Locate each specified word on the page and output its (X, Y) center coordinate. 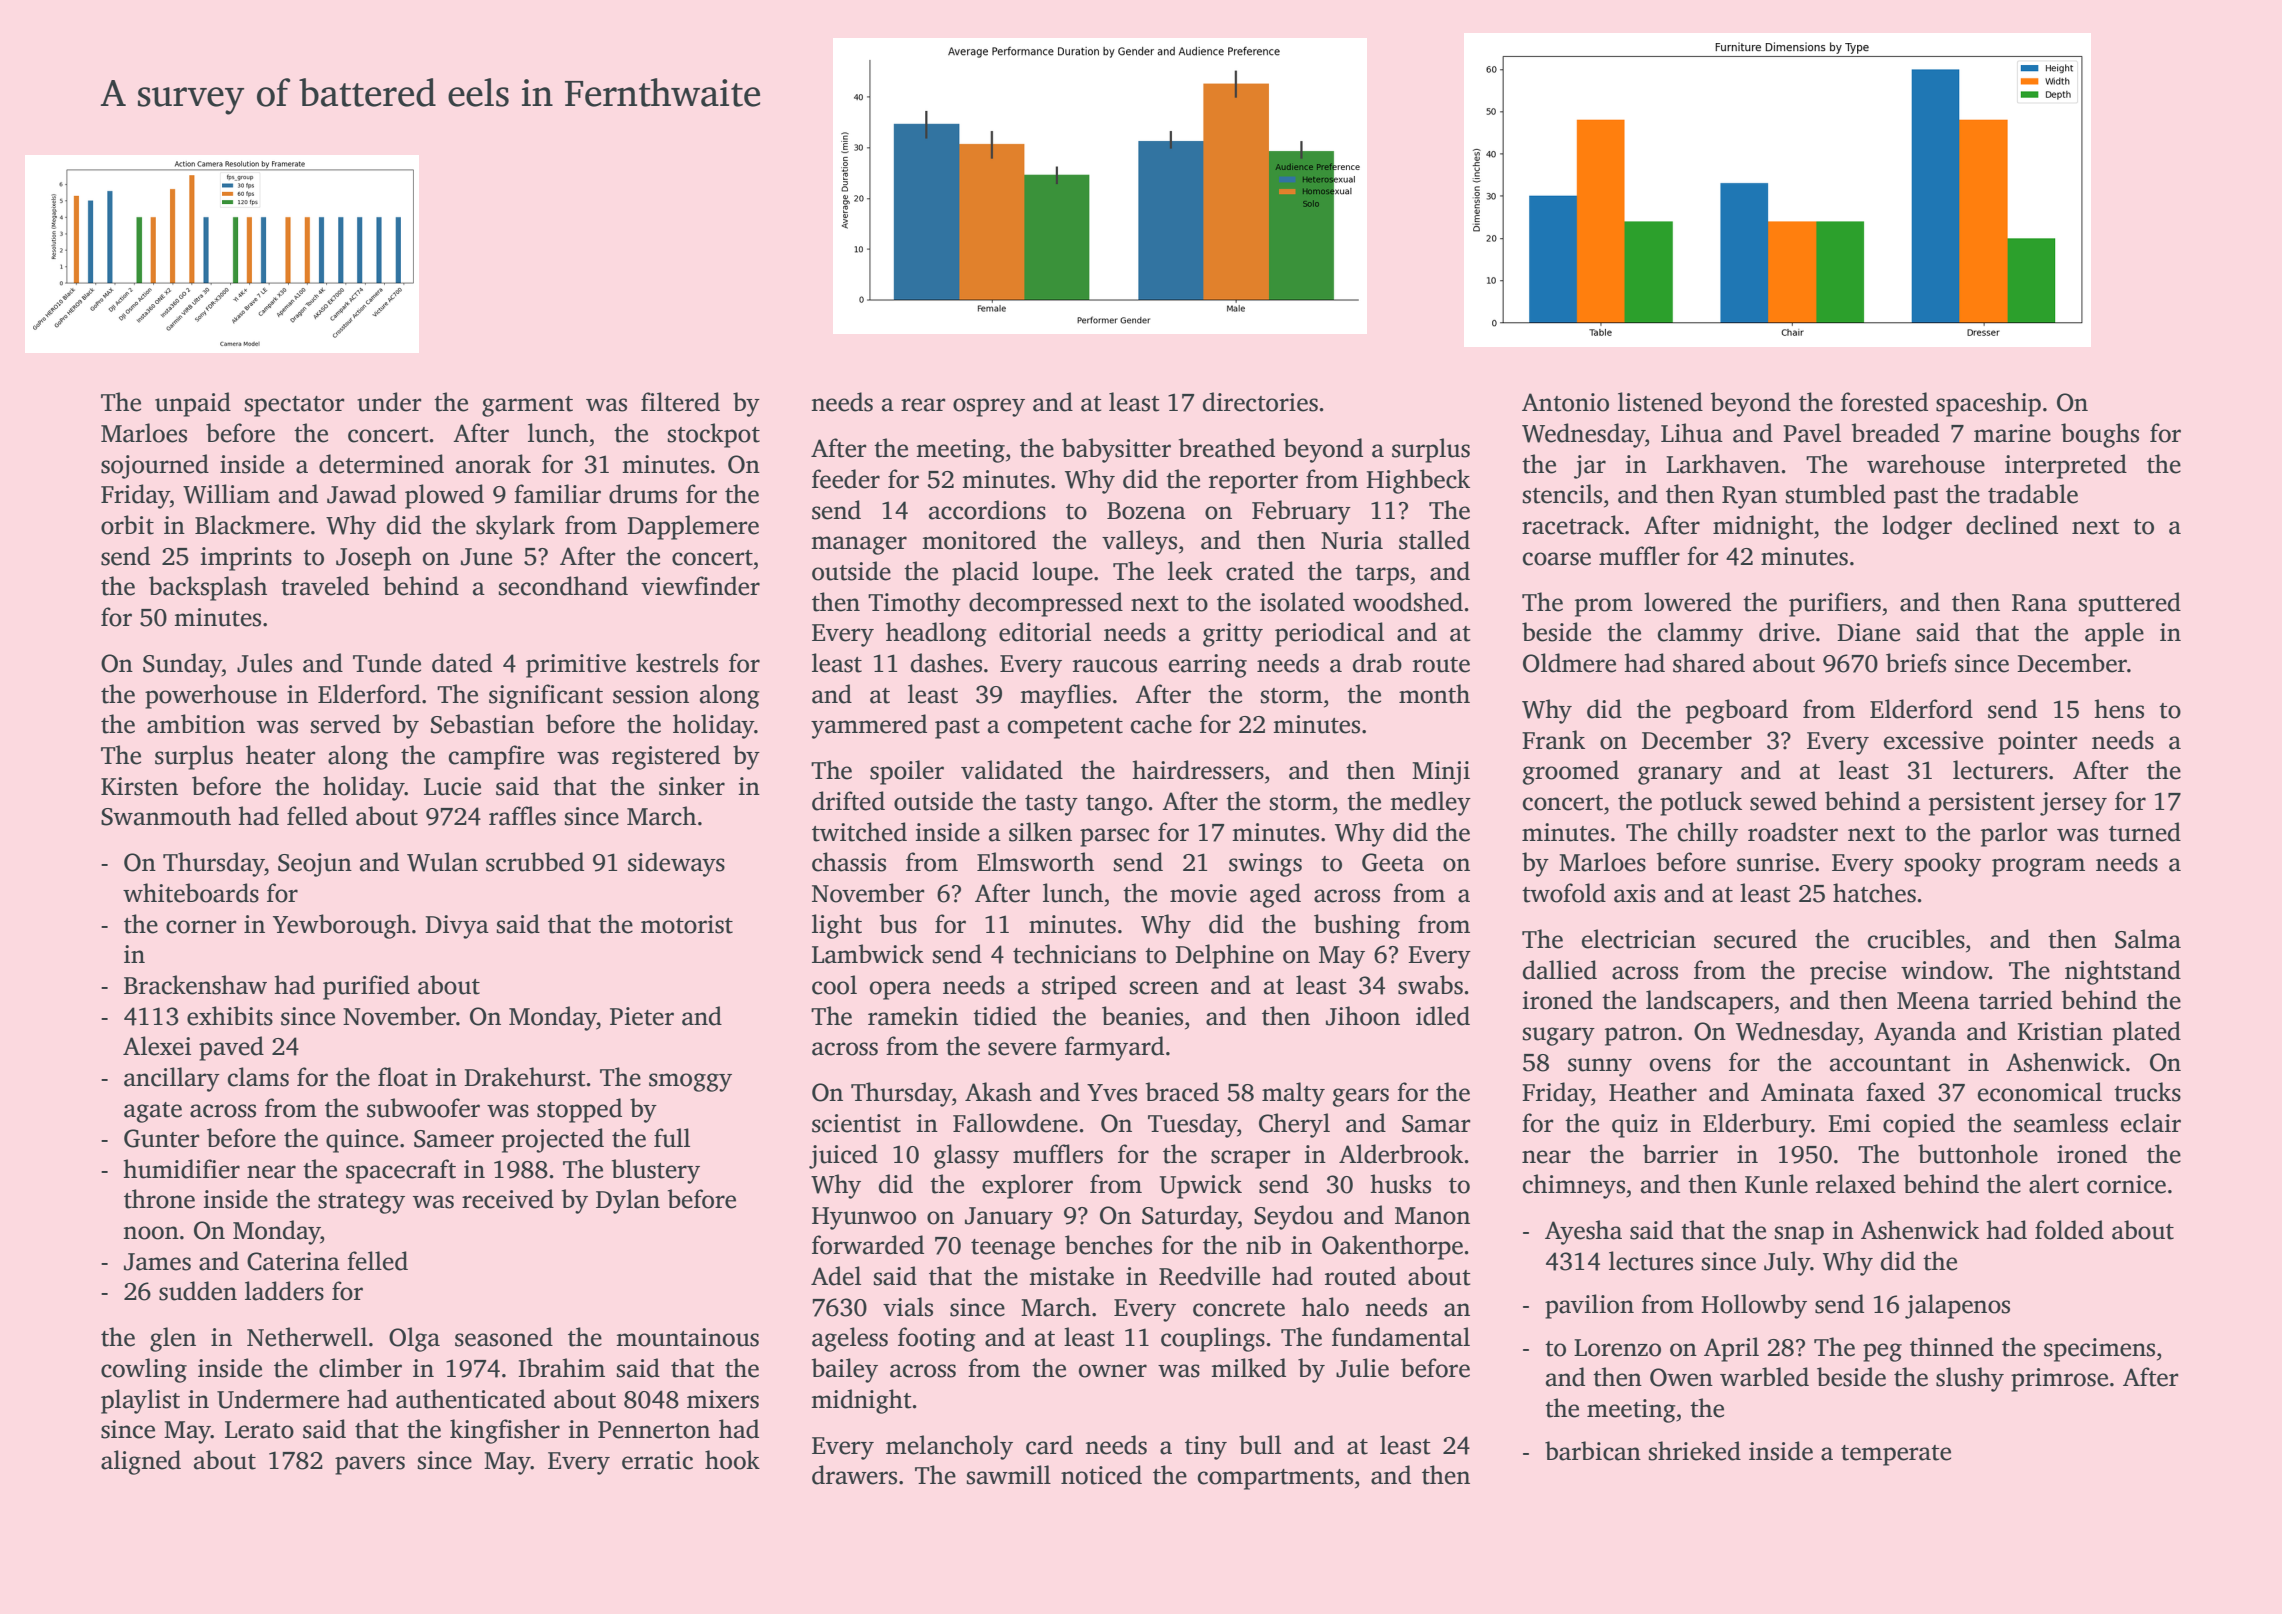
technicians (1074, 954)
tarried (2015, 1000)
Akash (998, 1092)
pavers (370, 1465)
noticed (1101, 1475)
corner (201, 927)
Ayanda (1915, 1033)
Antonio (1565, 402)
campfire (496, 757)
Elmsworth (1035, 862)
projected (553, 1140)
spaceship (1988, 404)
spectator (295, 406)
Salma (2148, 939)
